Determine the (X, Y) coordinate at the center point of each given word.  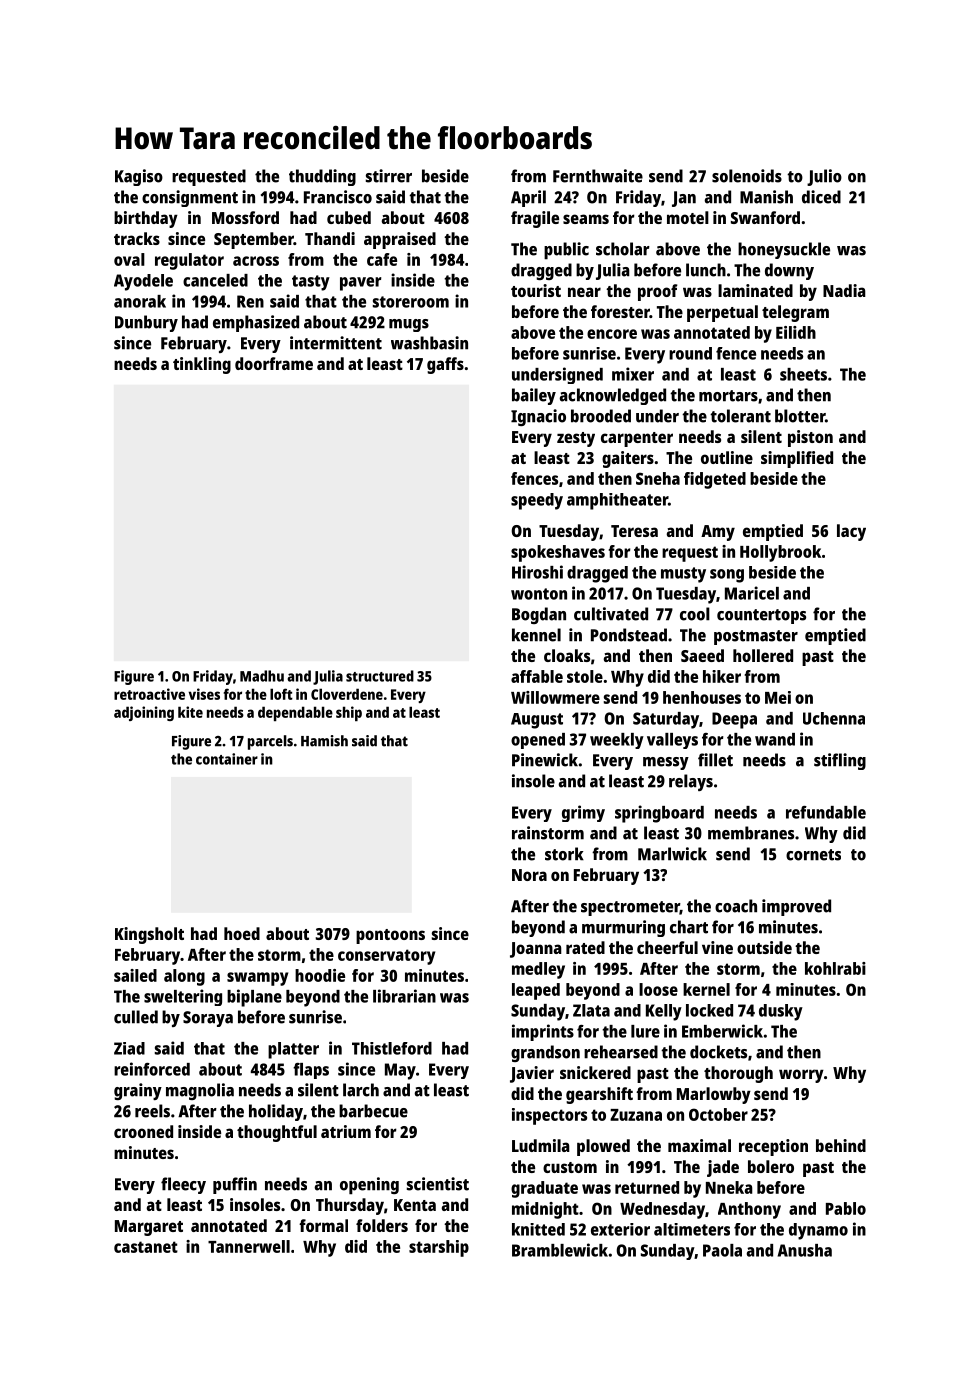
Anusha (805, 1250)
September (254, 240)
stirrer (389, 176)
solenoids (747, 176)
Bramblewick (560, 1250)
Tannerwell (249, 1246)
